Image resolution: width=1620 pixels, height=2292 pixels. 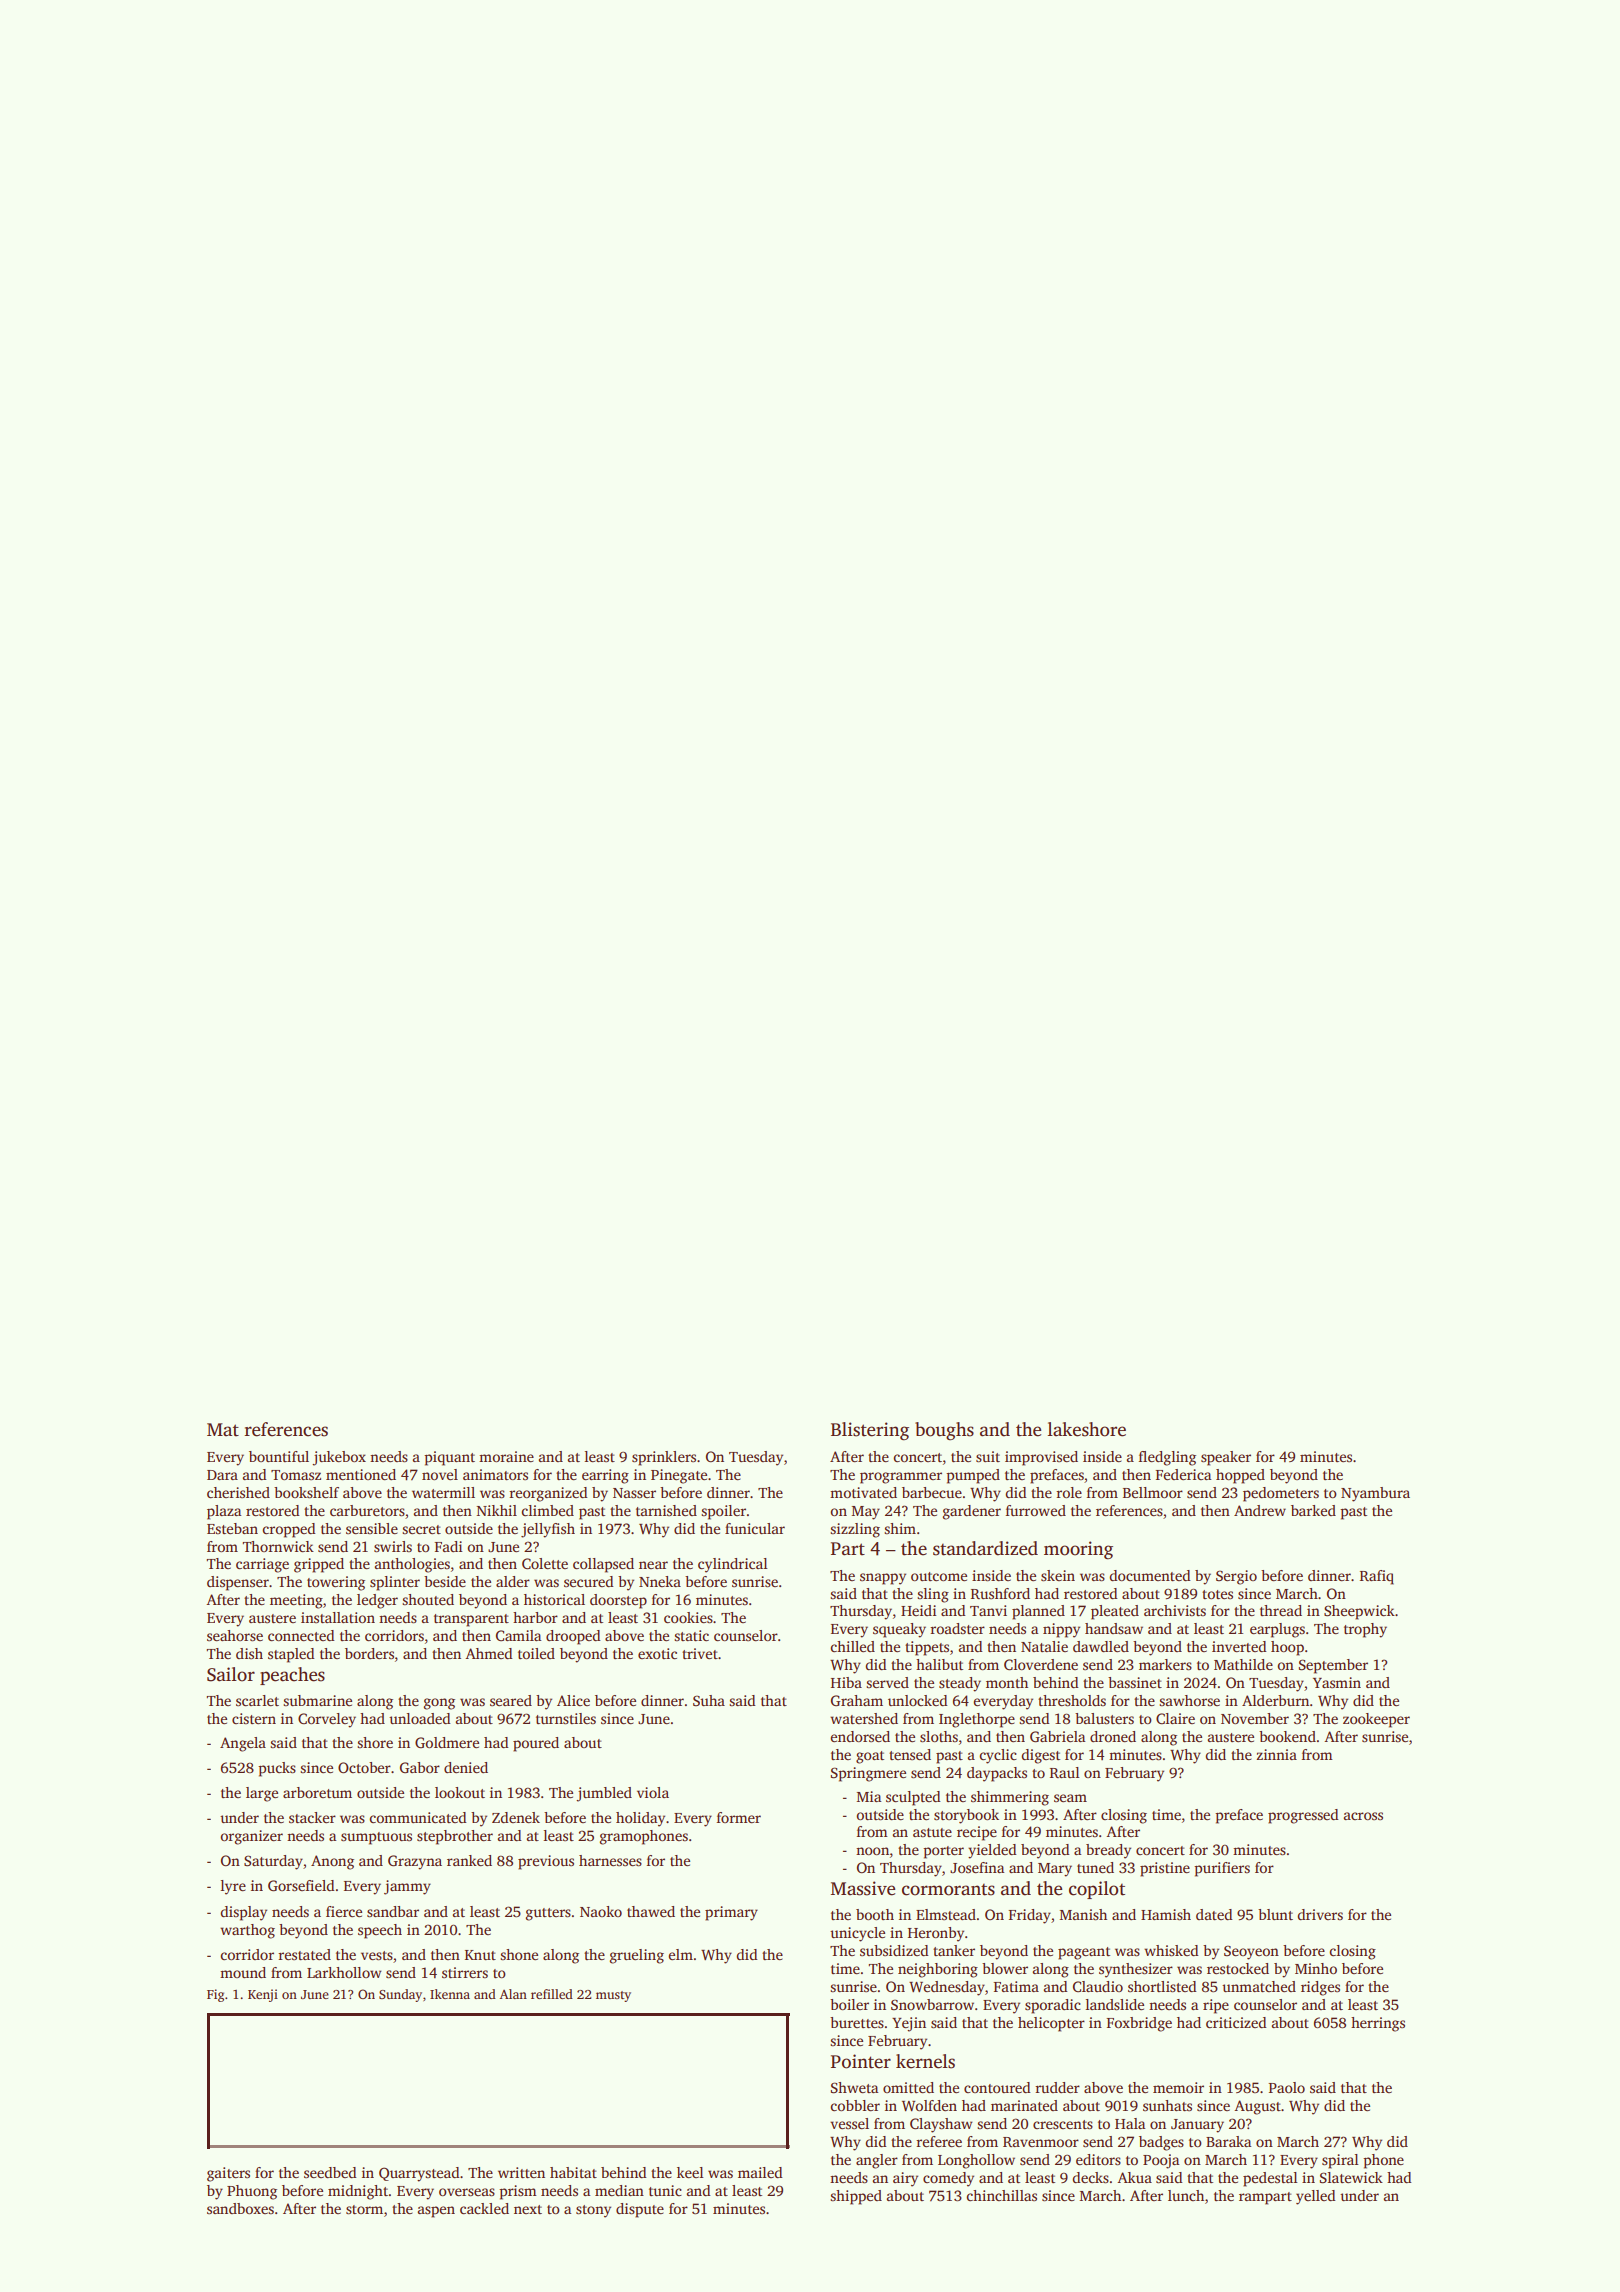 What do you see at coordinates (240, 2208) in the screenshot?
I see `sandboxes` at bounding box center [240, 2208].
